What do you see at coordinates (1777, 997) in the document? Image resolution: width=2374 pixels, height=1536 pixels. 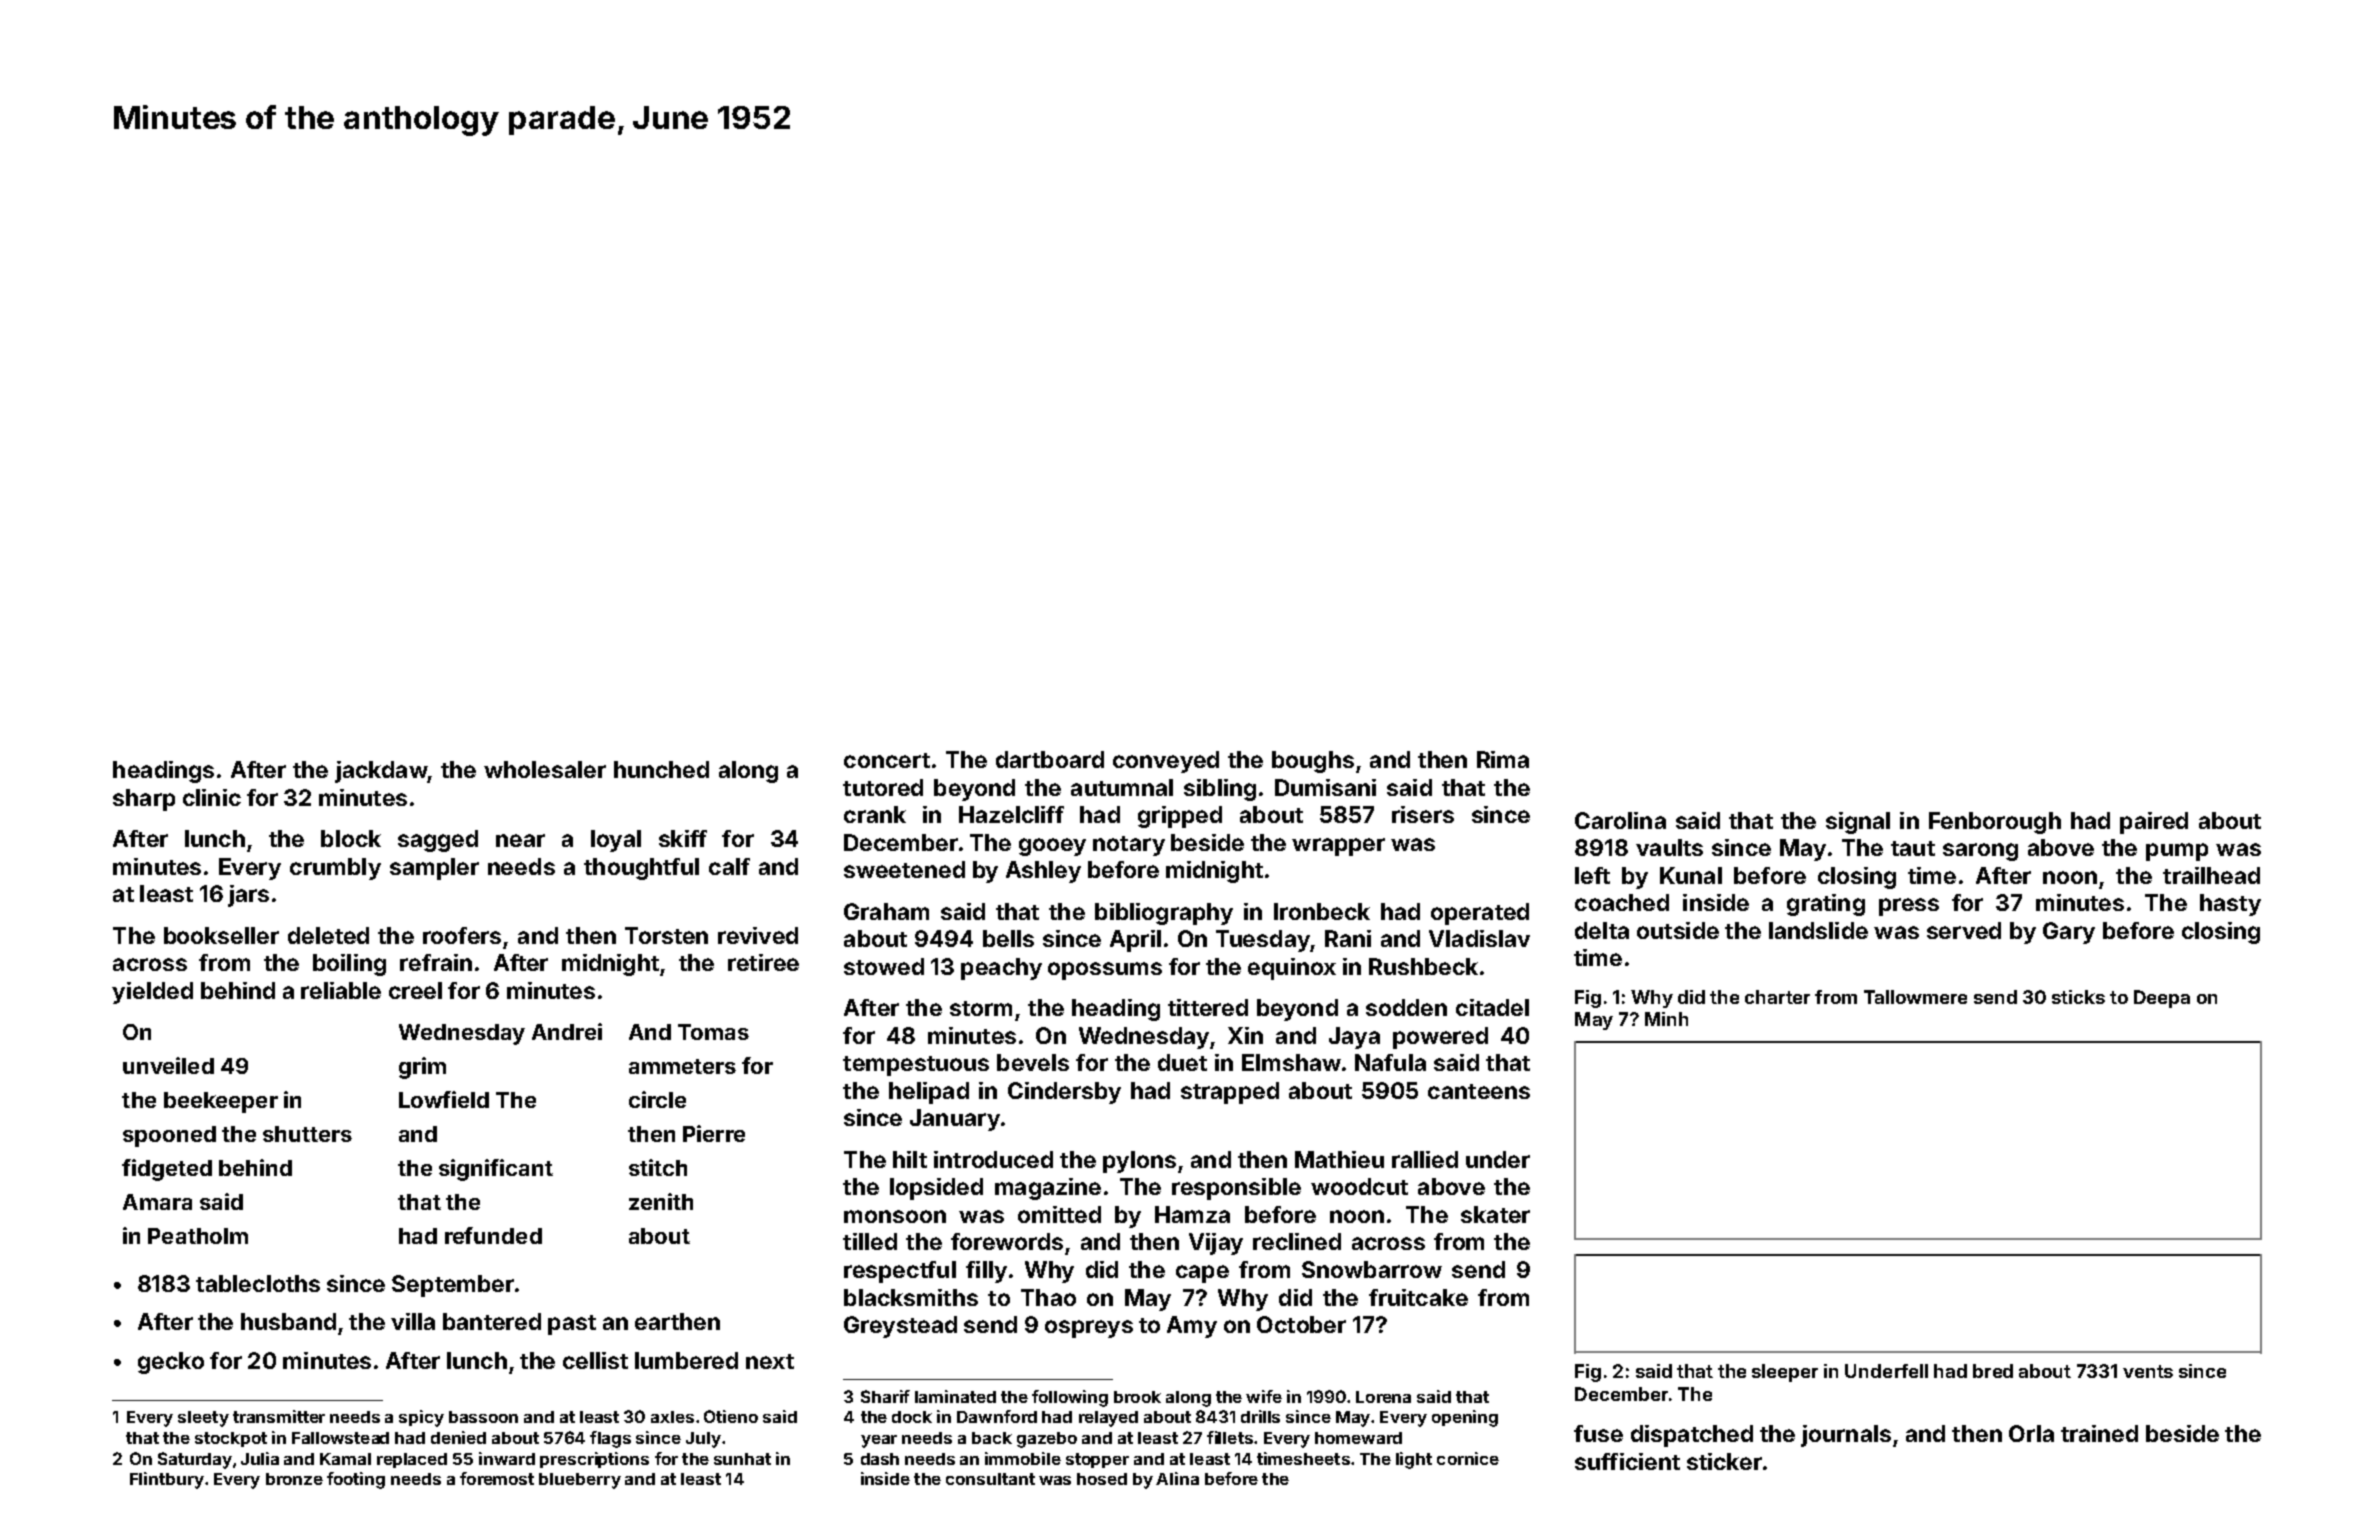 I see `charter` at bounding box center [1777, 997].
